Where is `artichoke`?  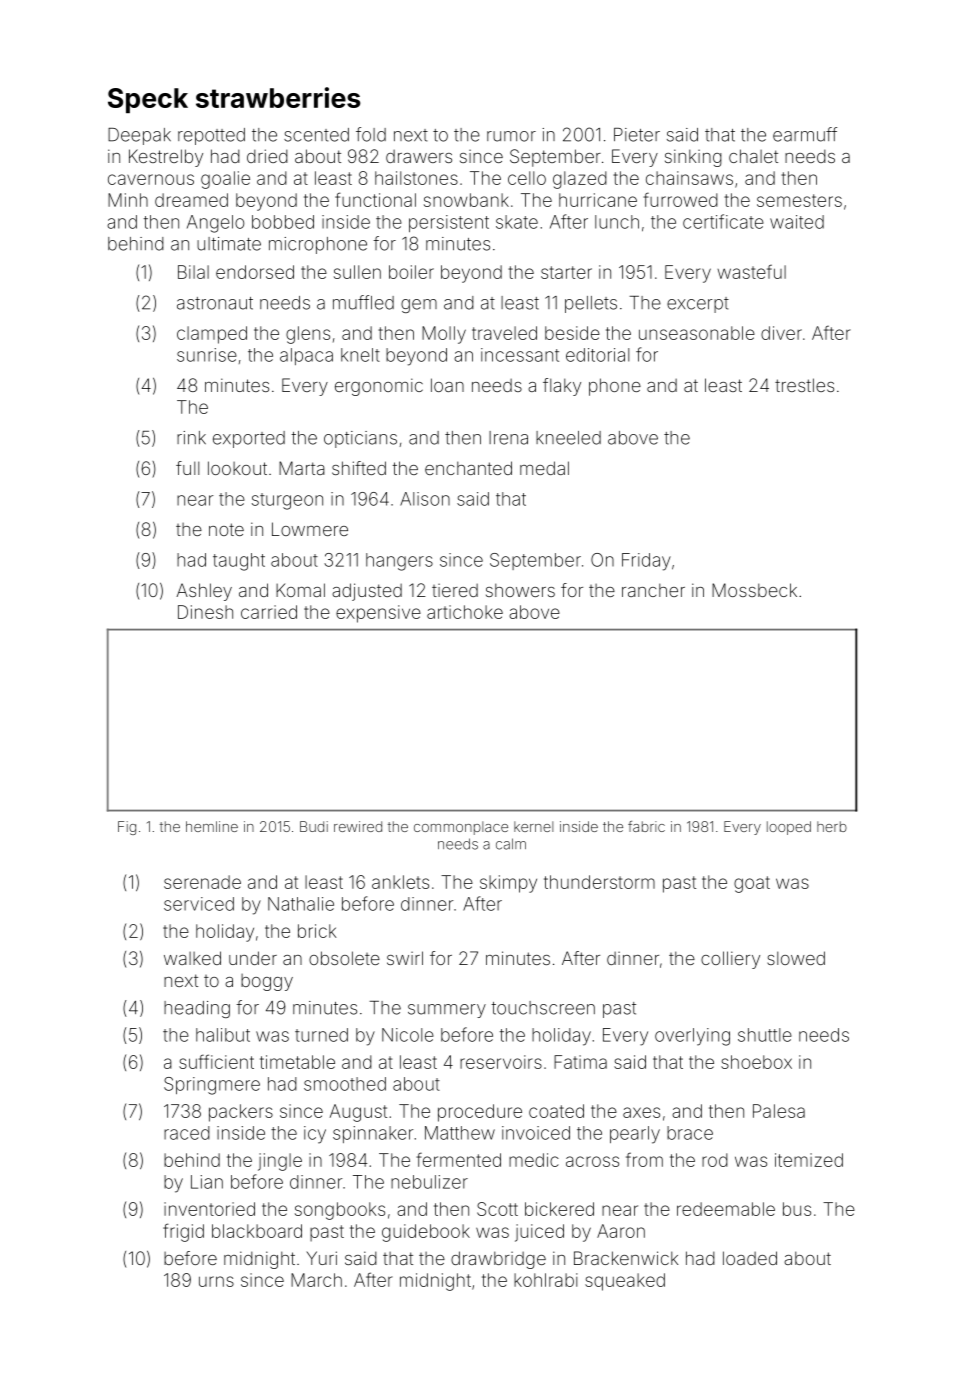
artichoke is located at coordinates (465, 612).
